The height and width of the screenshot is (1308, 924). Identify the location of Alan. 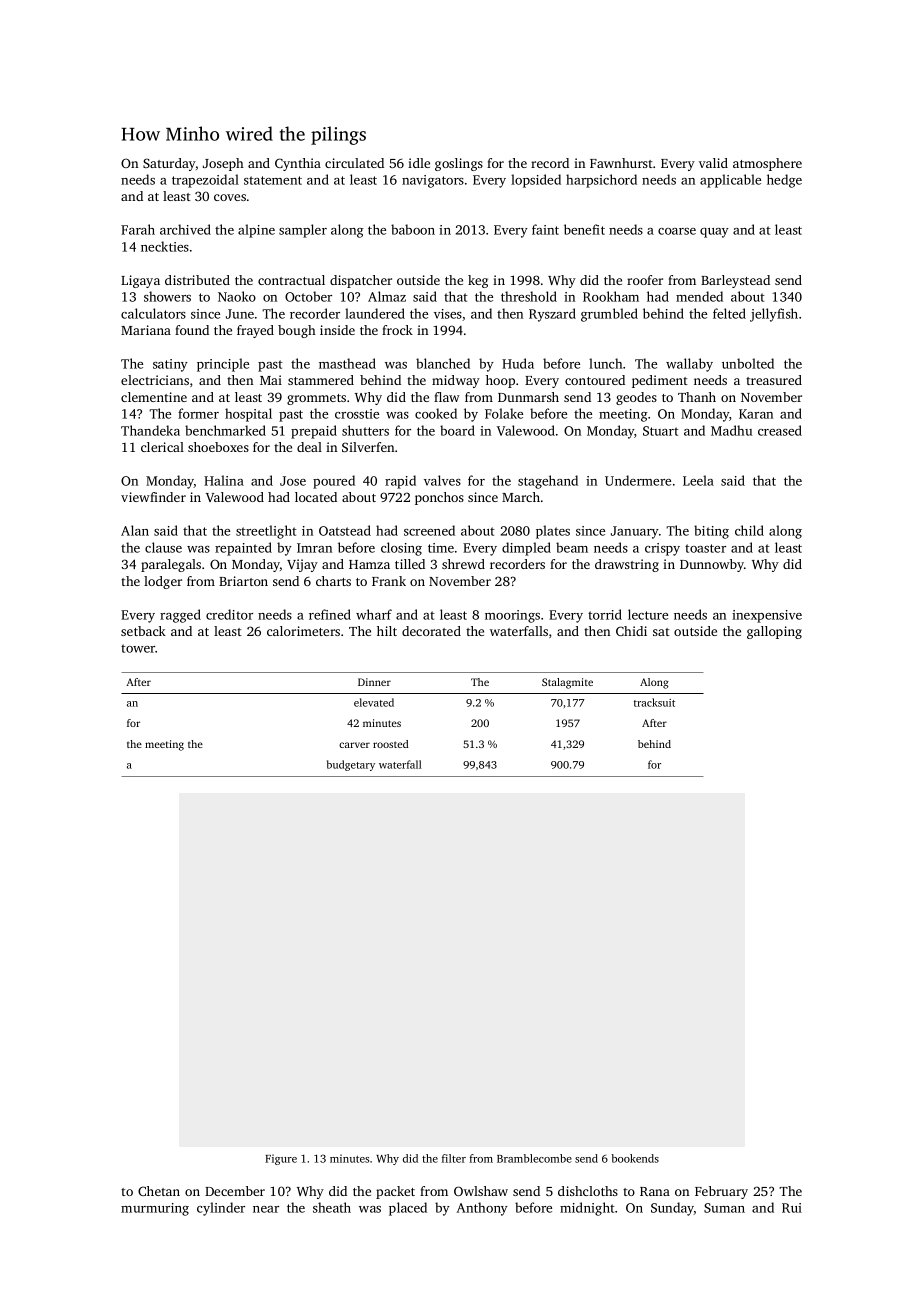
(135, 530).
